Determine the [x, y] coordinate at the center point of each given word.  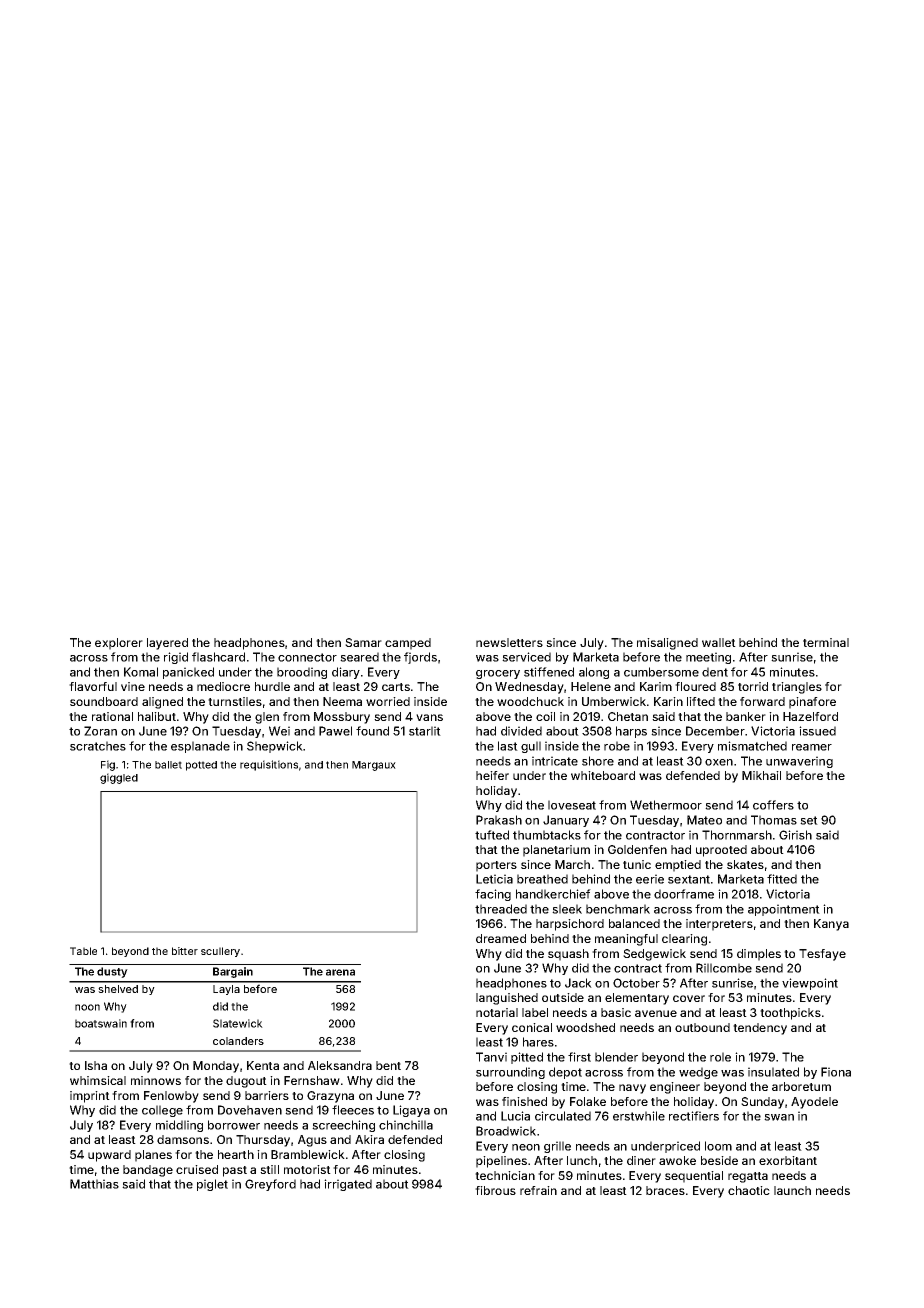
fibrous [495, 1190]
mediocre [223, 686]
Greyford [270, 1185]
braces [665, 1190]
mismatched [752, 746]
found [372, 731]
